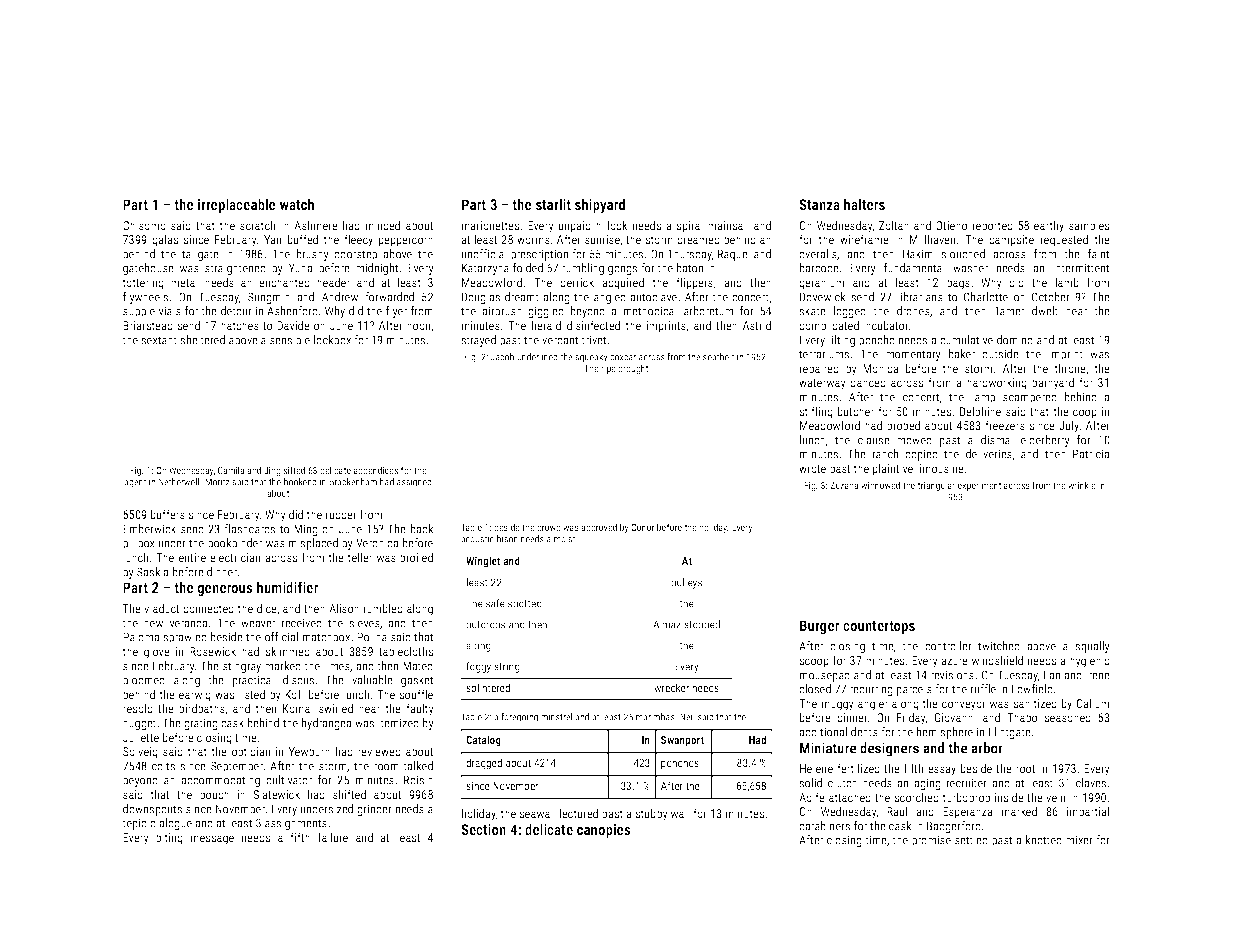 This page has height=952, width=1233. I want to click on acquired, so click(623, 283).
